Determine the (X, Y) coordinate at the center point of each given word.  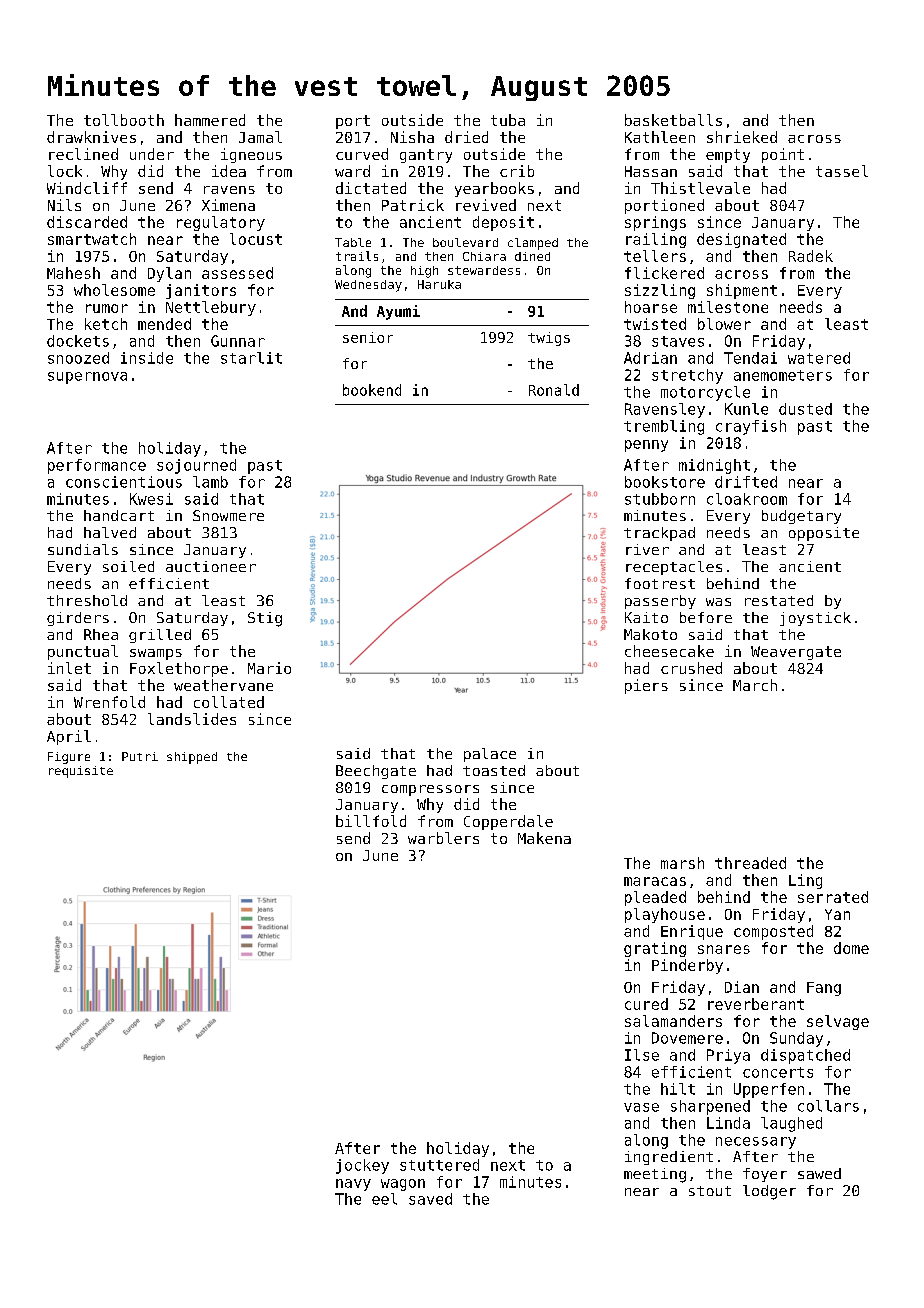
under (152, 154)
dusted (805, 409)
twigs (549, 339)
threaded (750, 863)
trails (357, 256)
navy (353, 1185)
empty (728, 156)
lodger (769, 1192)
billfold (371, 821)
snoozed (78, 358)
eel (384, 1199)
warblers (443, 838)
